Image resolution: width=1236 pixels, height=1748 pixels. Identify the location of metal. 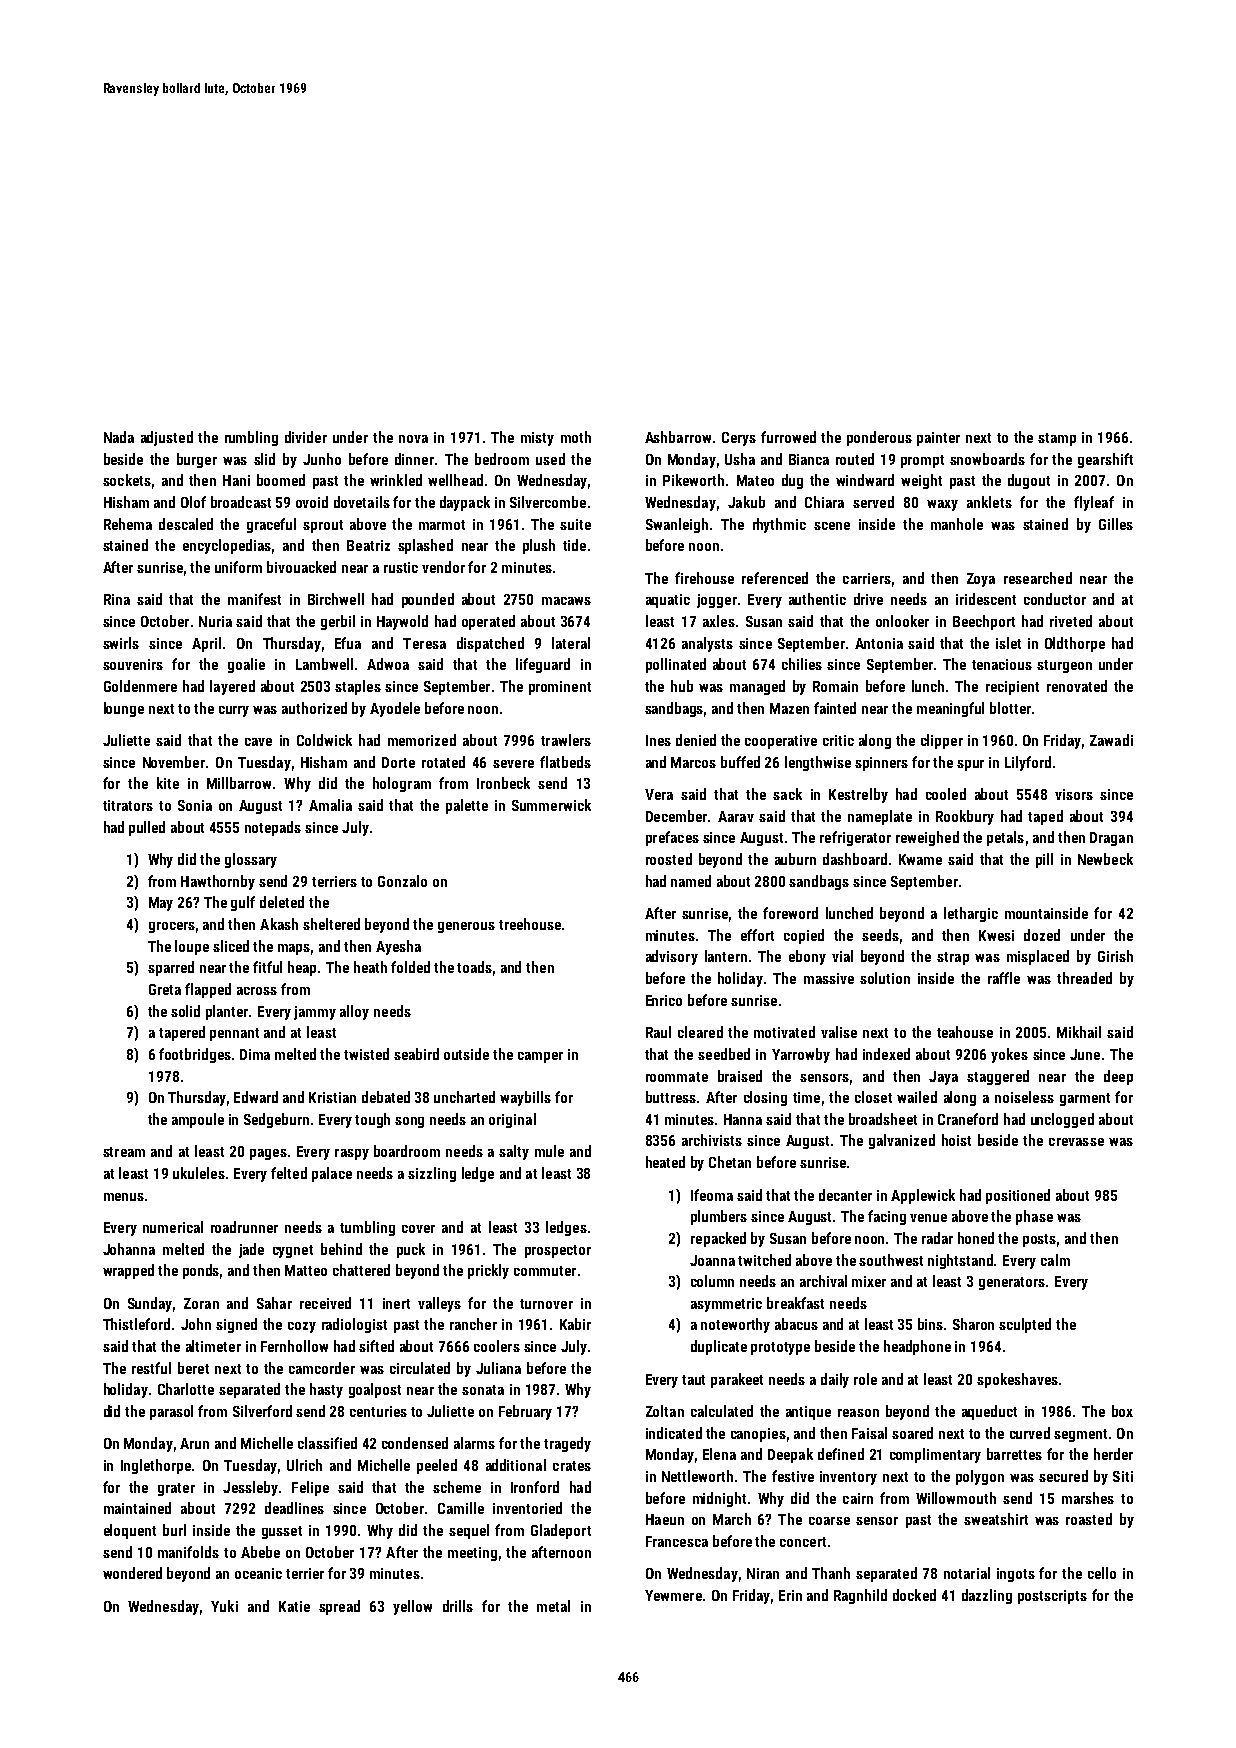
(553, 1606).
